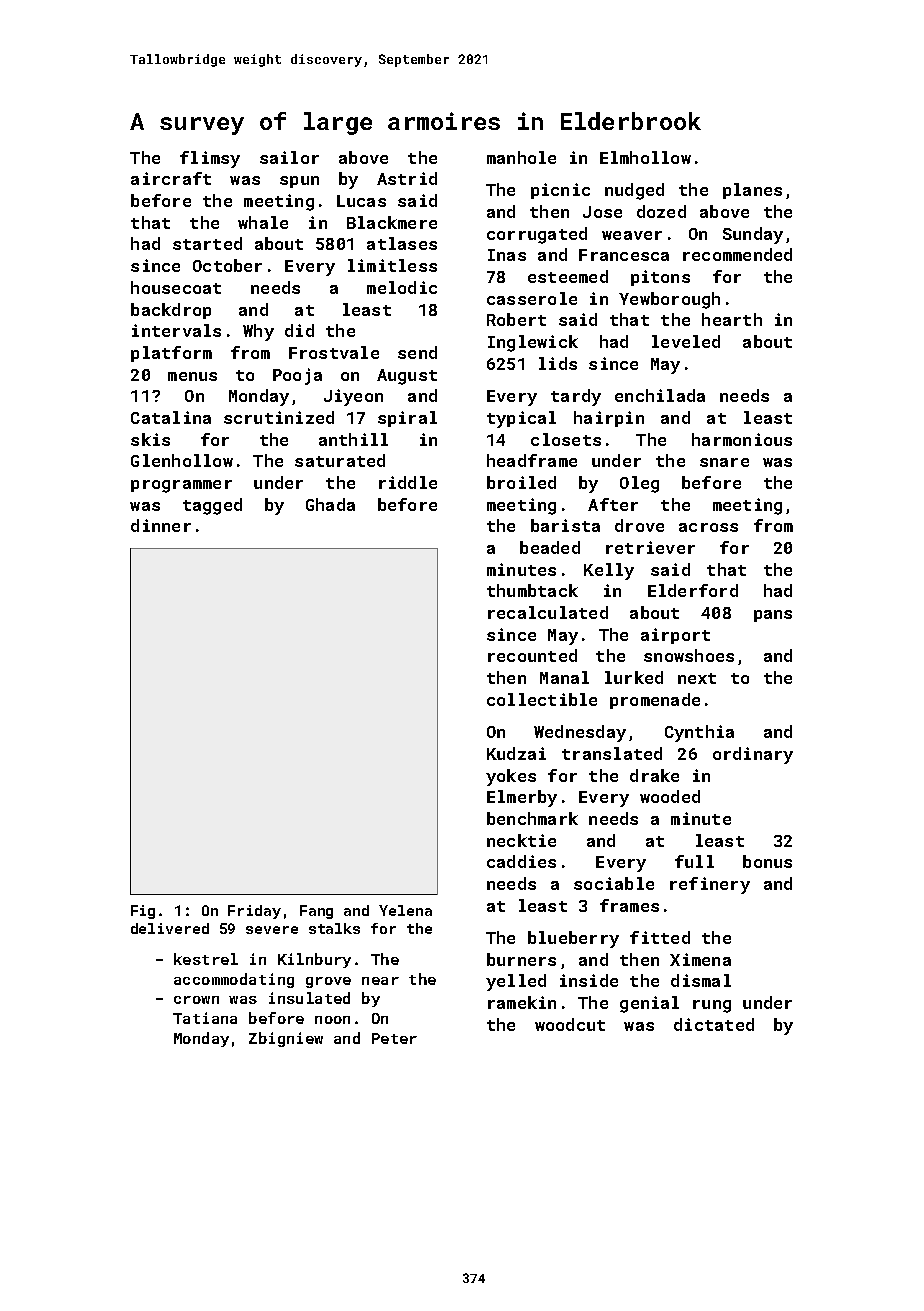  Describe the element at coordinates (286, 1039) in the document. I see `Zbigniew` at that location.
